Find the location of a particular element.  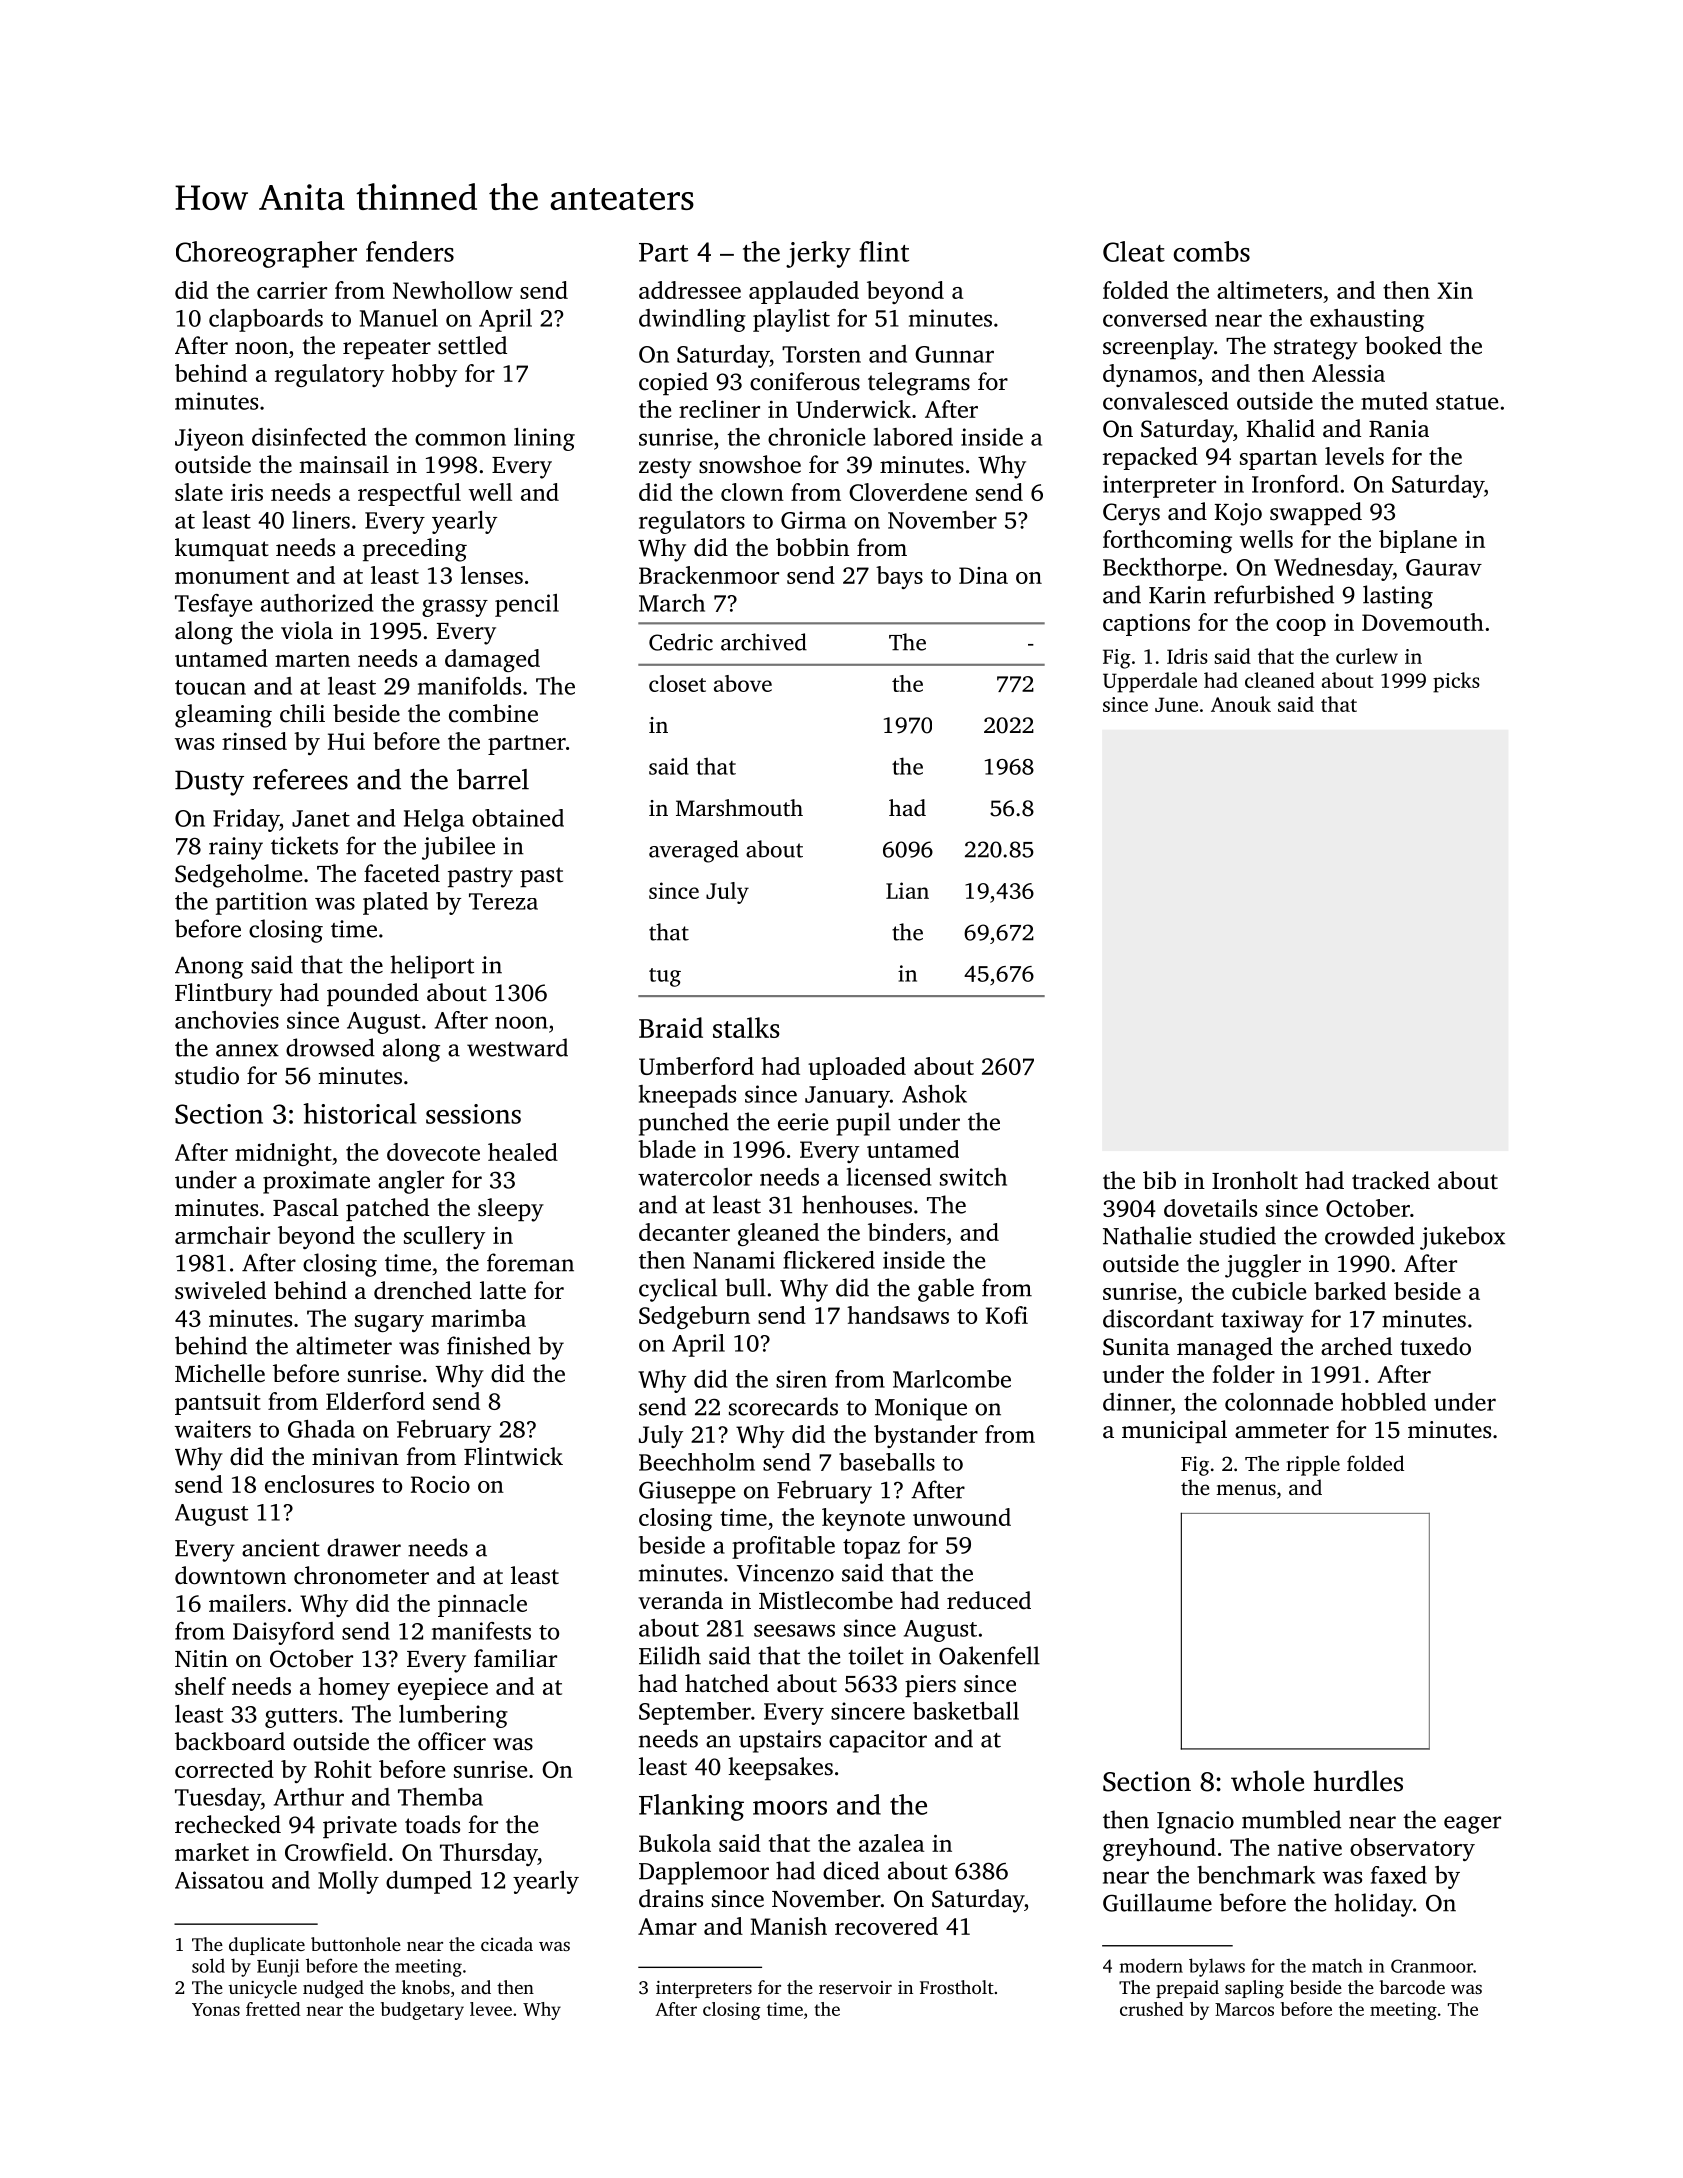

stalks is located at coordinates (746, 1027).
